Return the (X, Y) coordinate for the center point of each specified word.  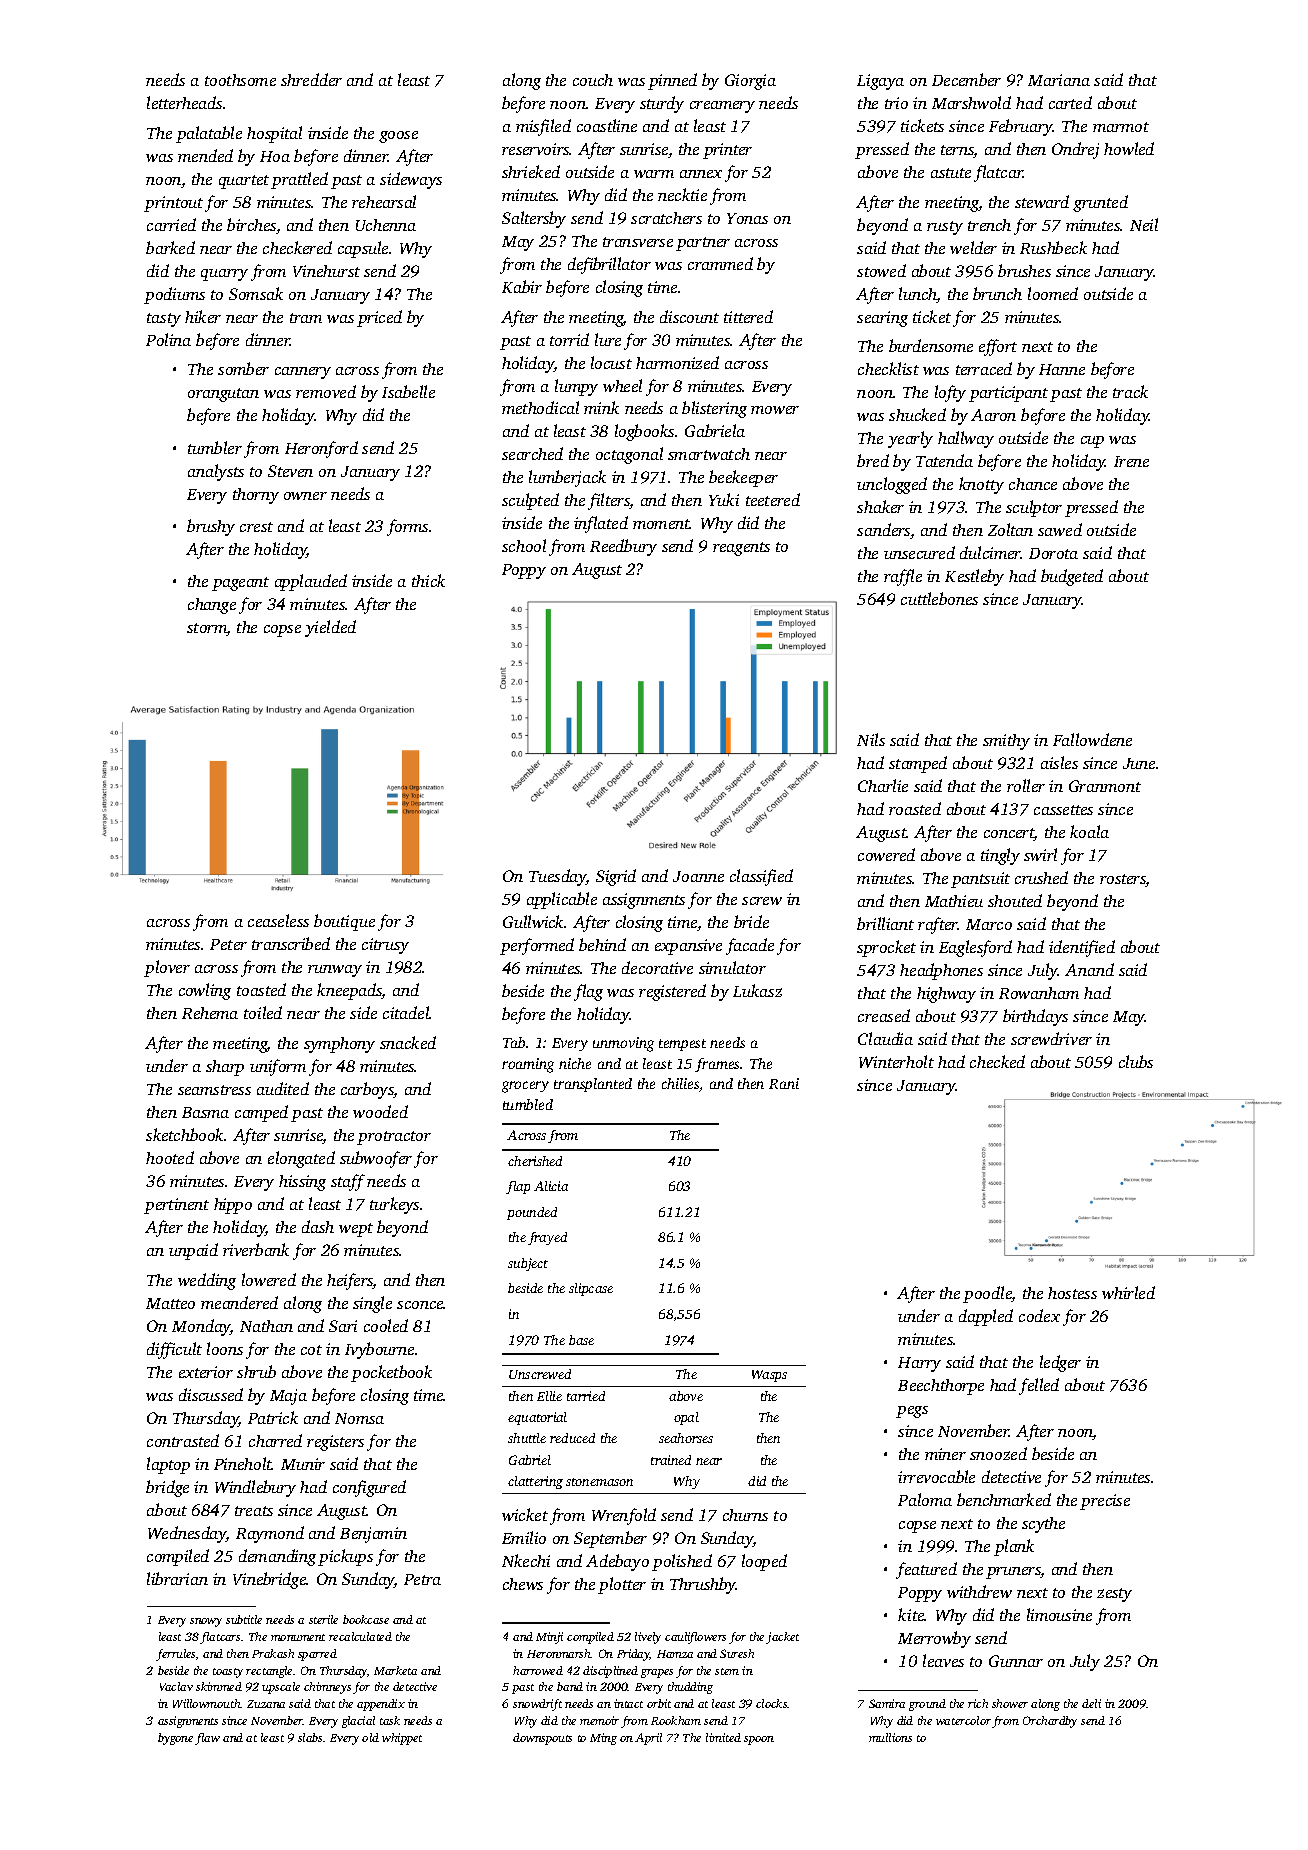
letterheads (184, 102)
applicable (562, 900)
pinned (672, 81)
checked (997, 1061)
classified (761, 877)
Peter (228, 944)
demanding (277, 1557)
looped (764, 1562)
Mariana (1059, 80)
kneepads (349, 991)
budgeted (1072, 577)
